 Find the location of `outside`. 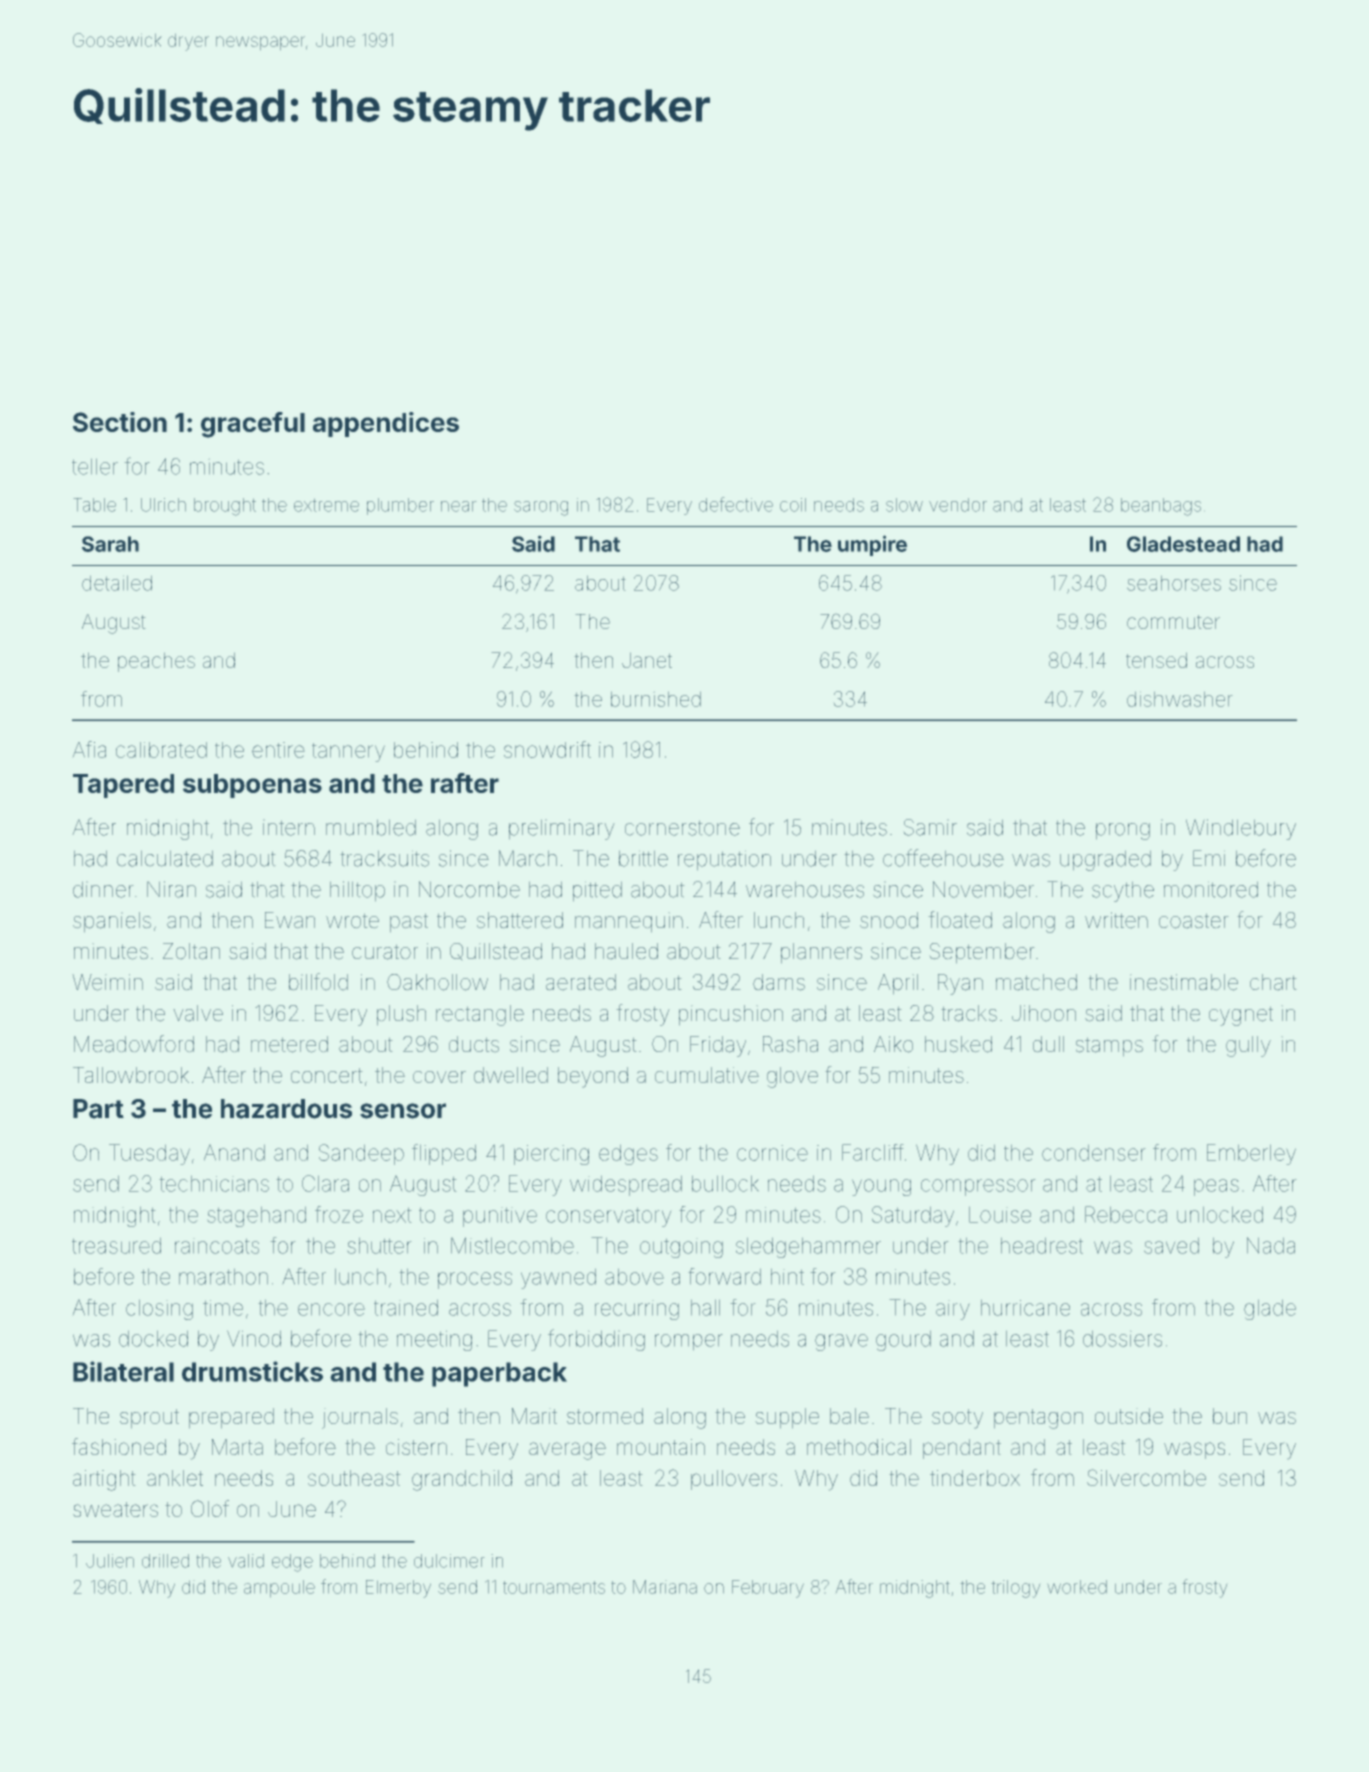

outside is located at coordinates (1129, 1416).
